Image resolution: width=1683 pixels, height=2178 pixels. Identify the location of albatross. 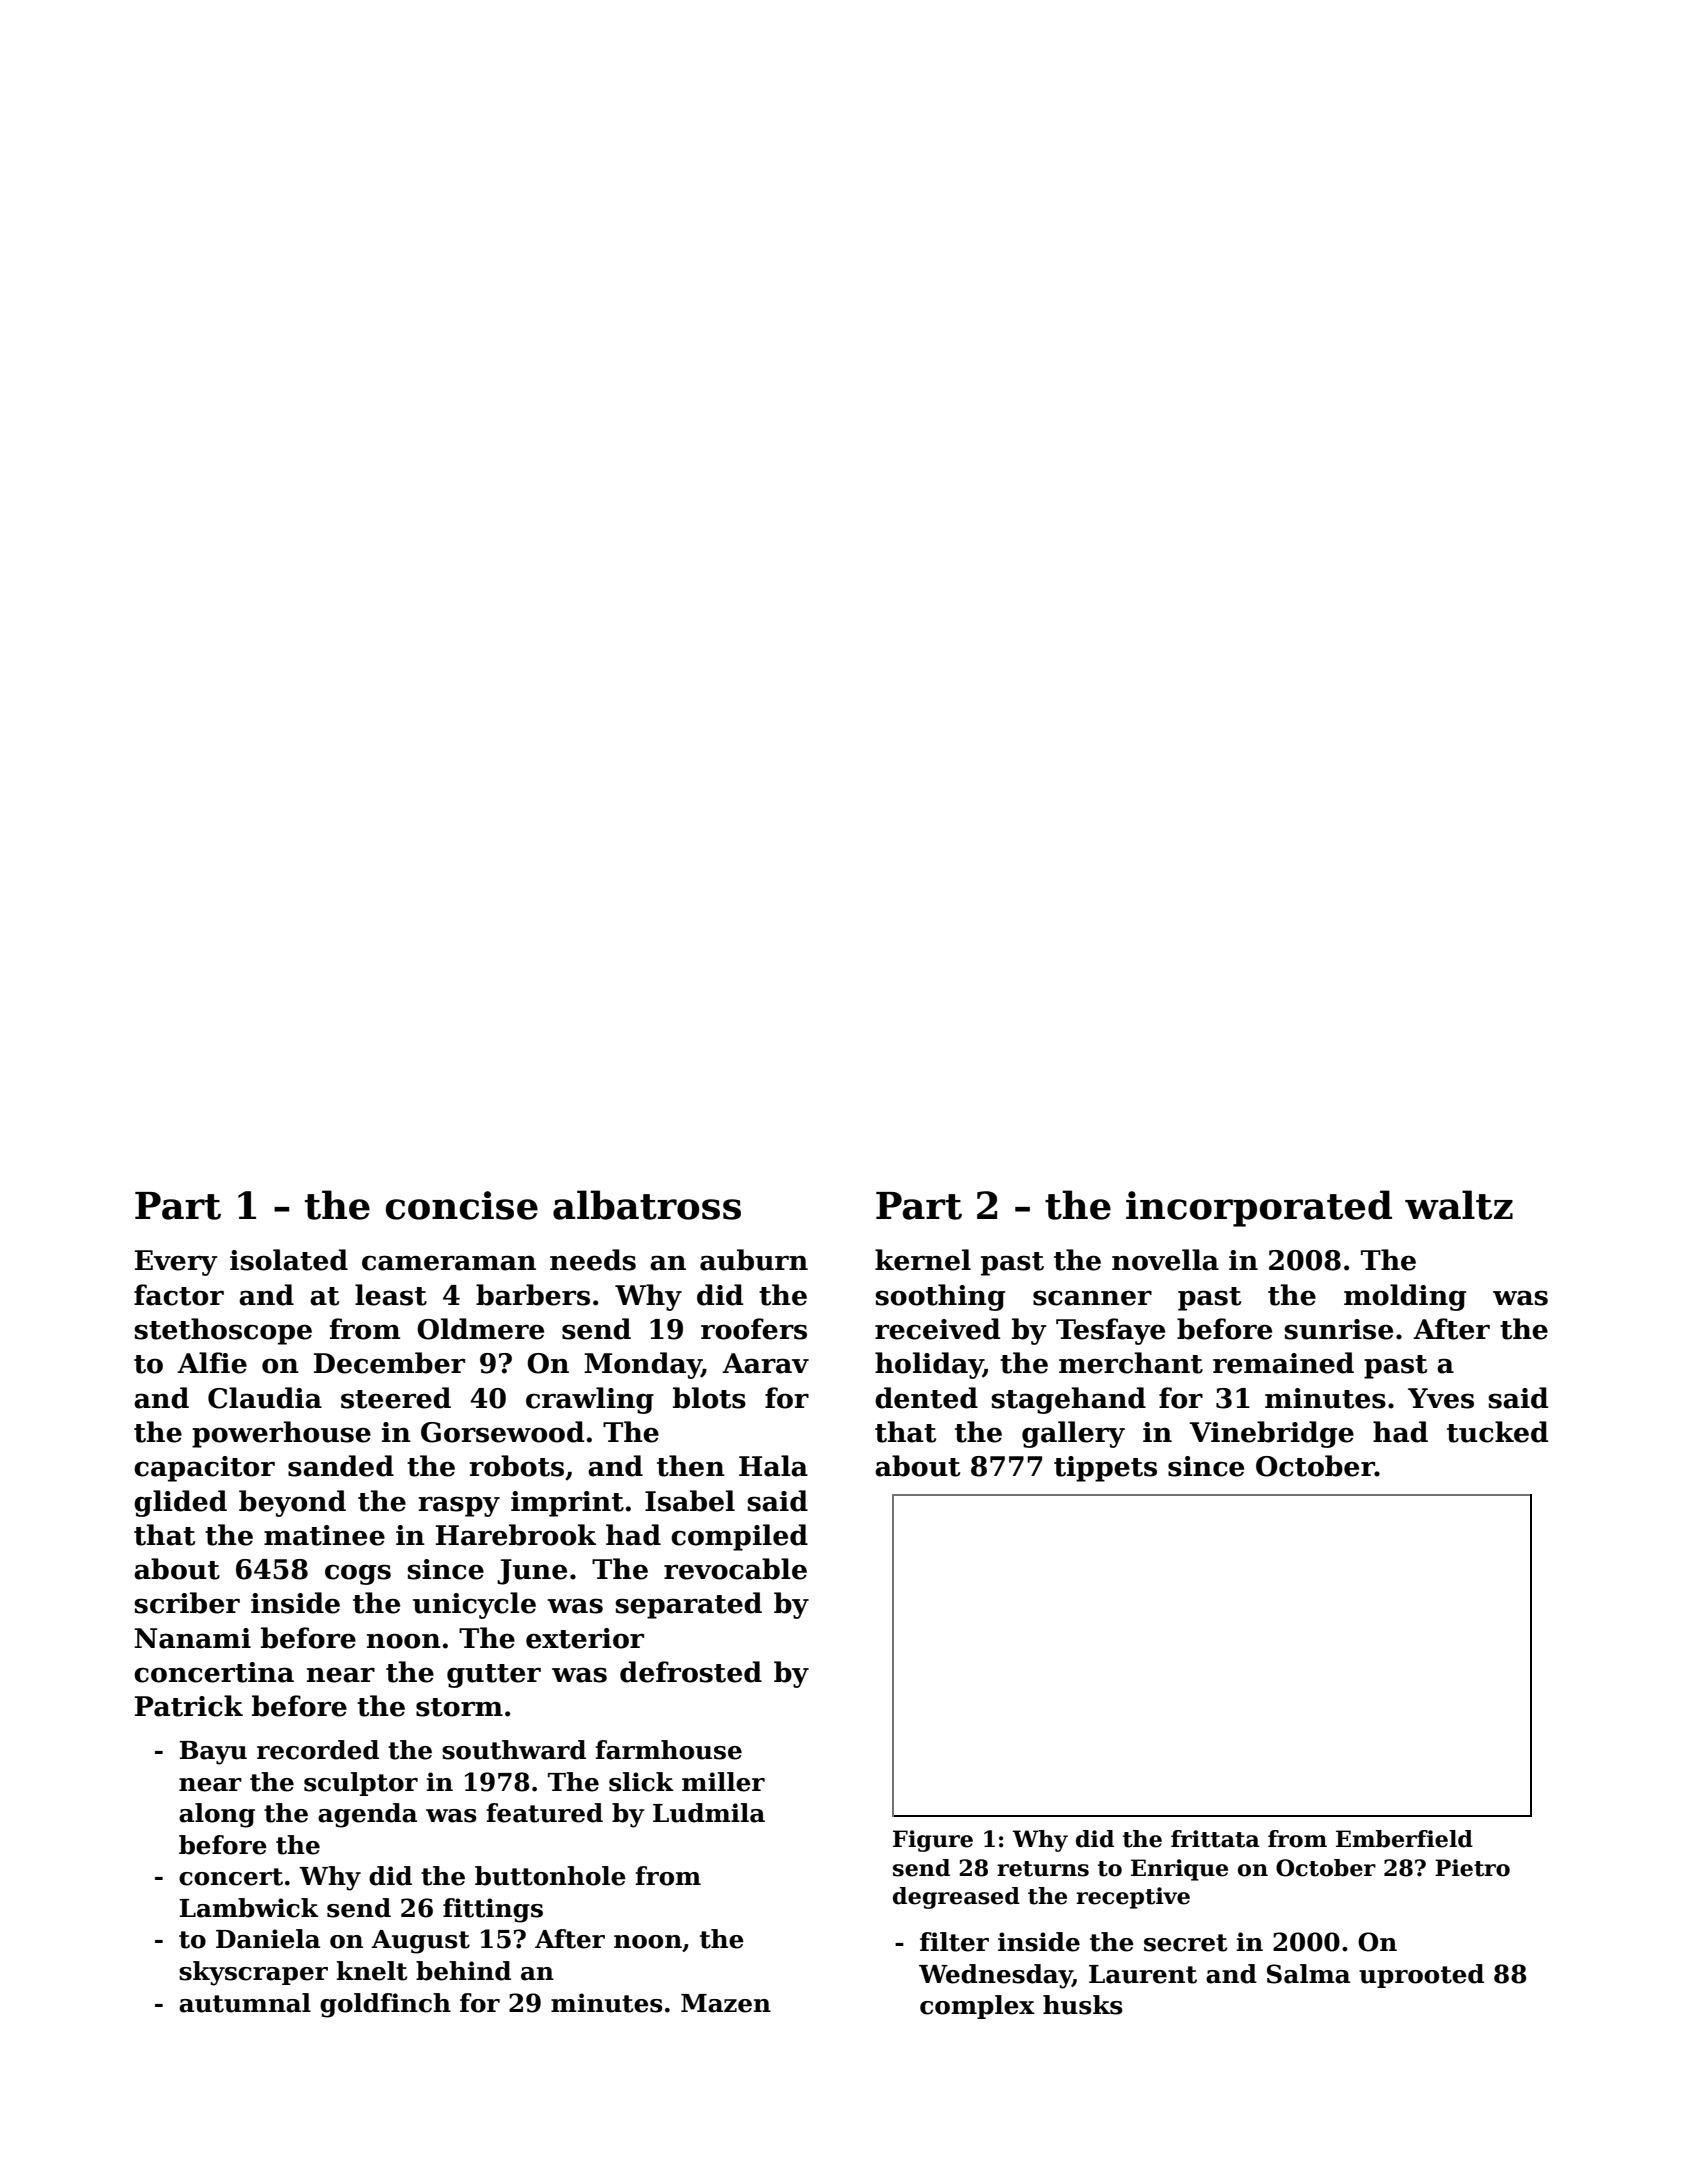
(647, 1205).
